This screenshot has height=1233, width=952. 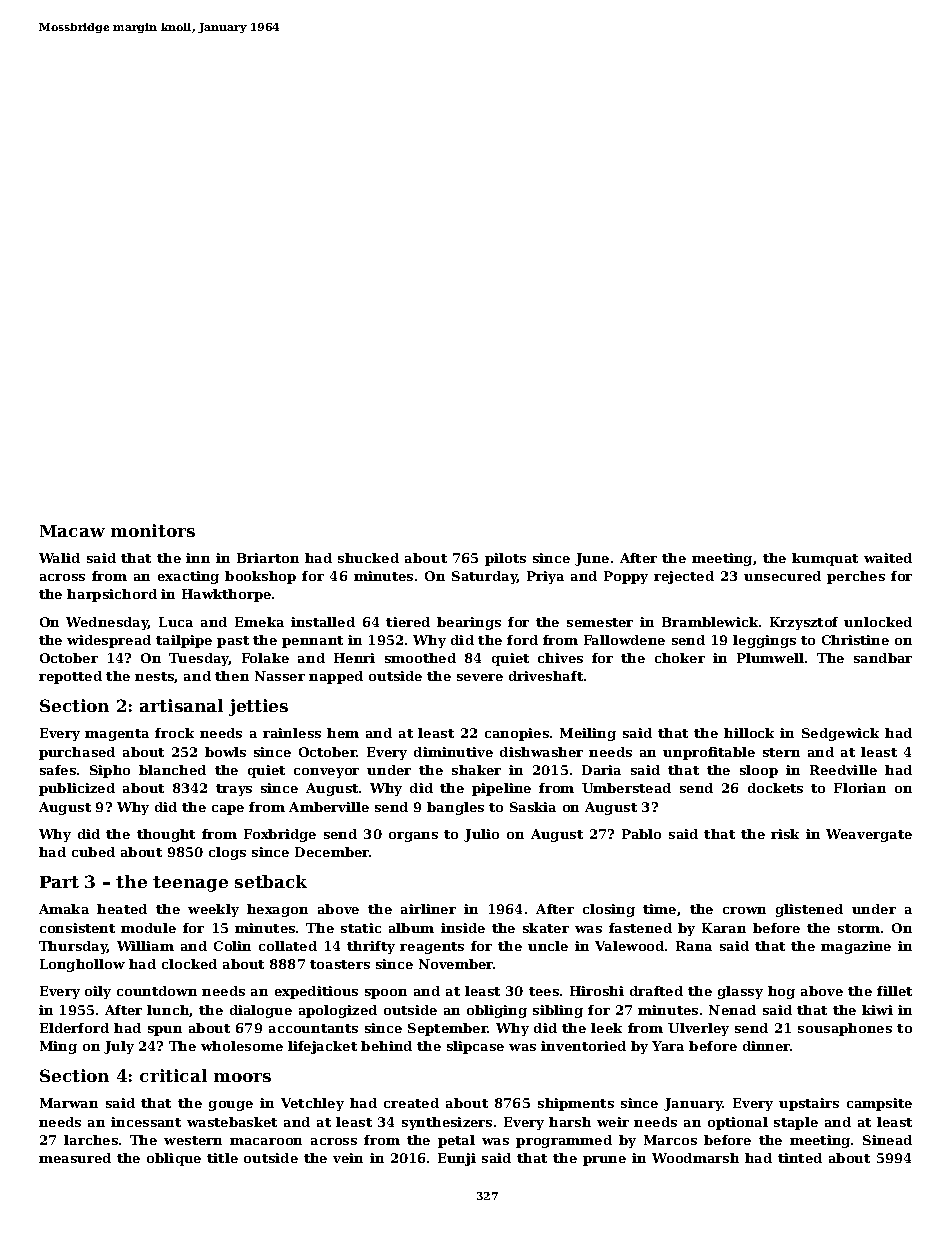 What do you see at coordinates (77, 928) in the screenshot?
I see `consistent` at bounding box center [77, 928].
